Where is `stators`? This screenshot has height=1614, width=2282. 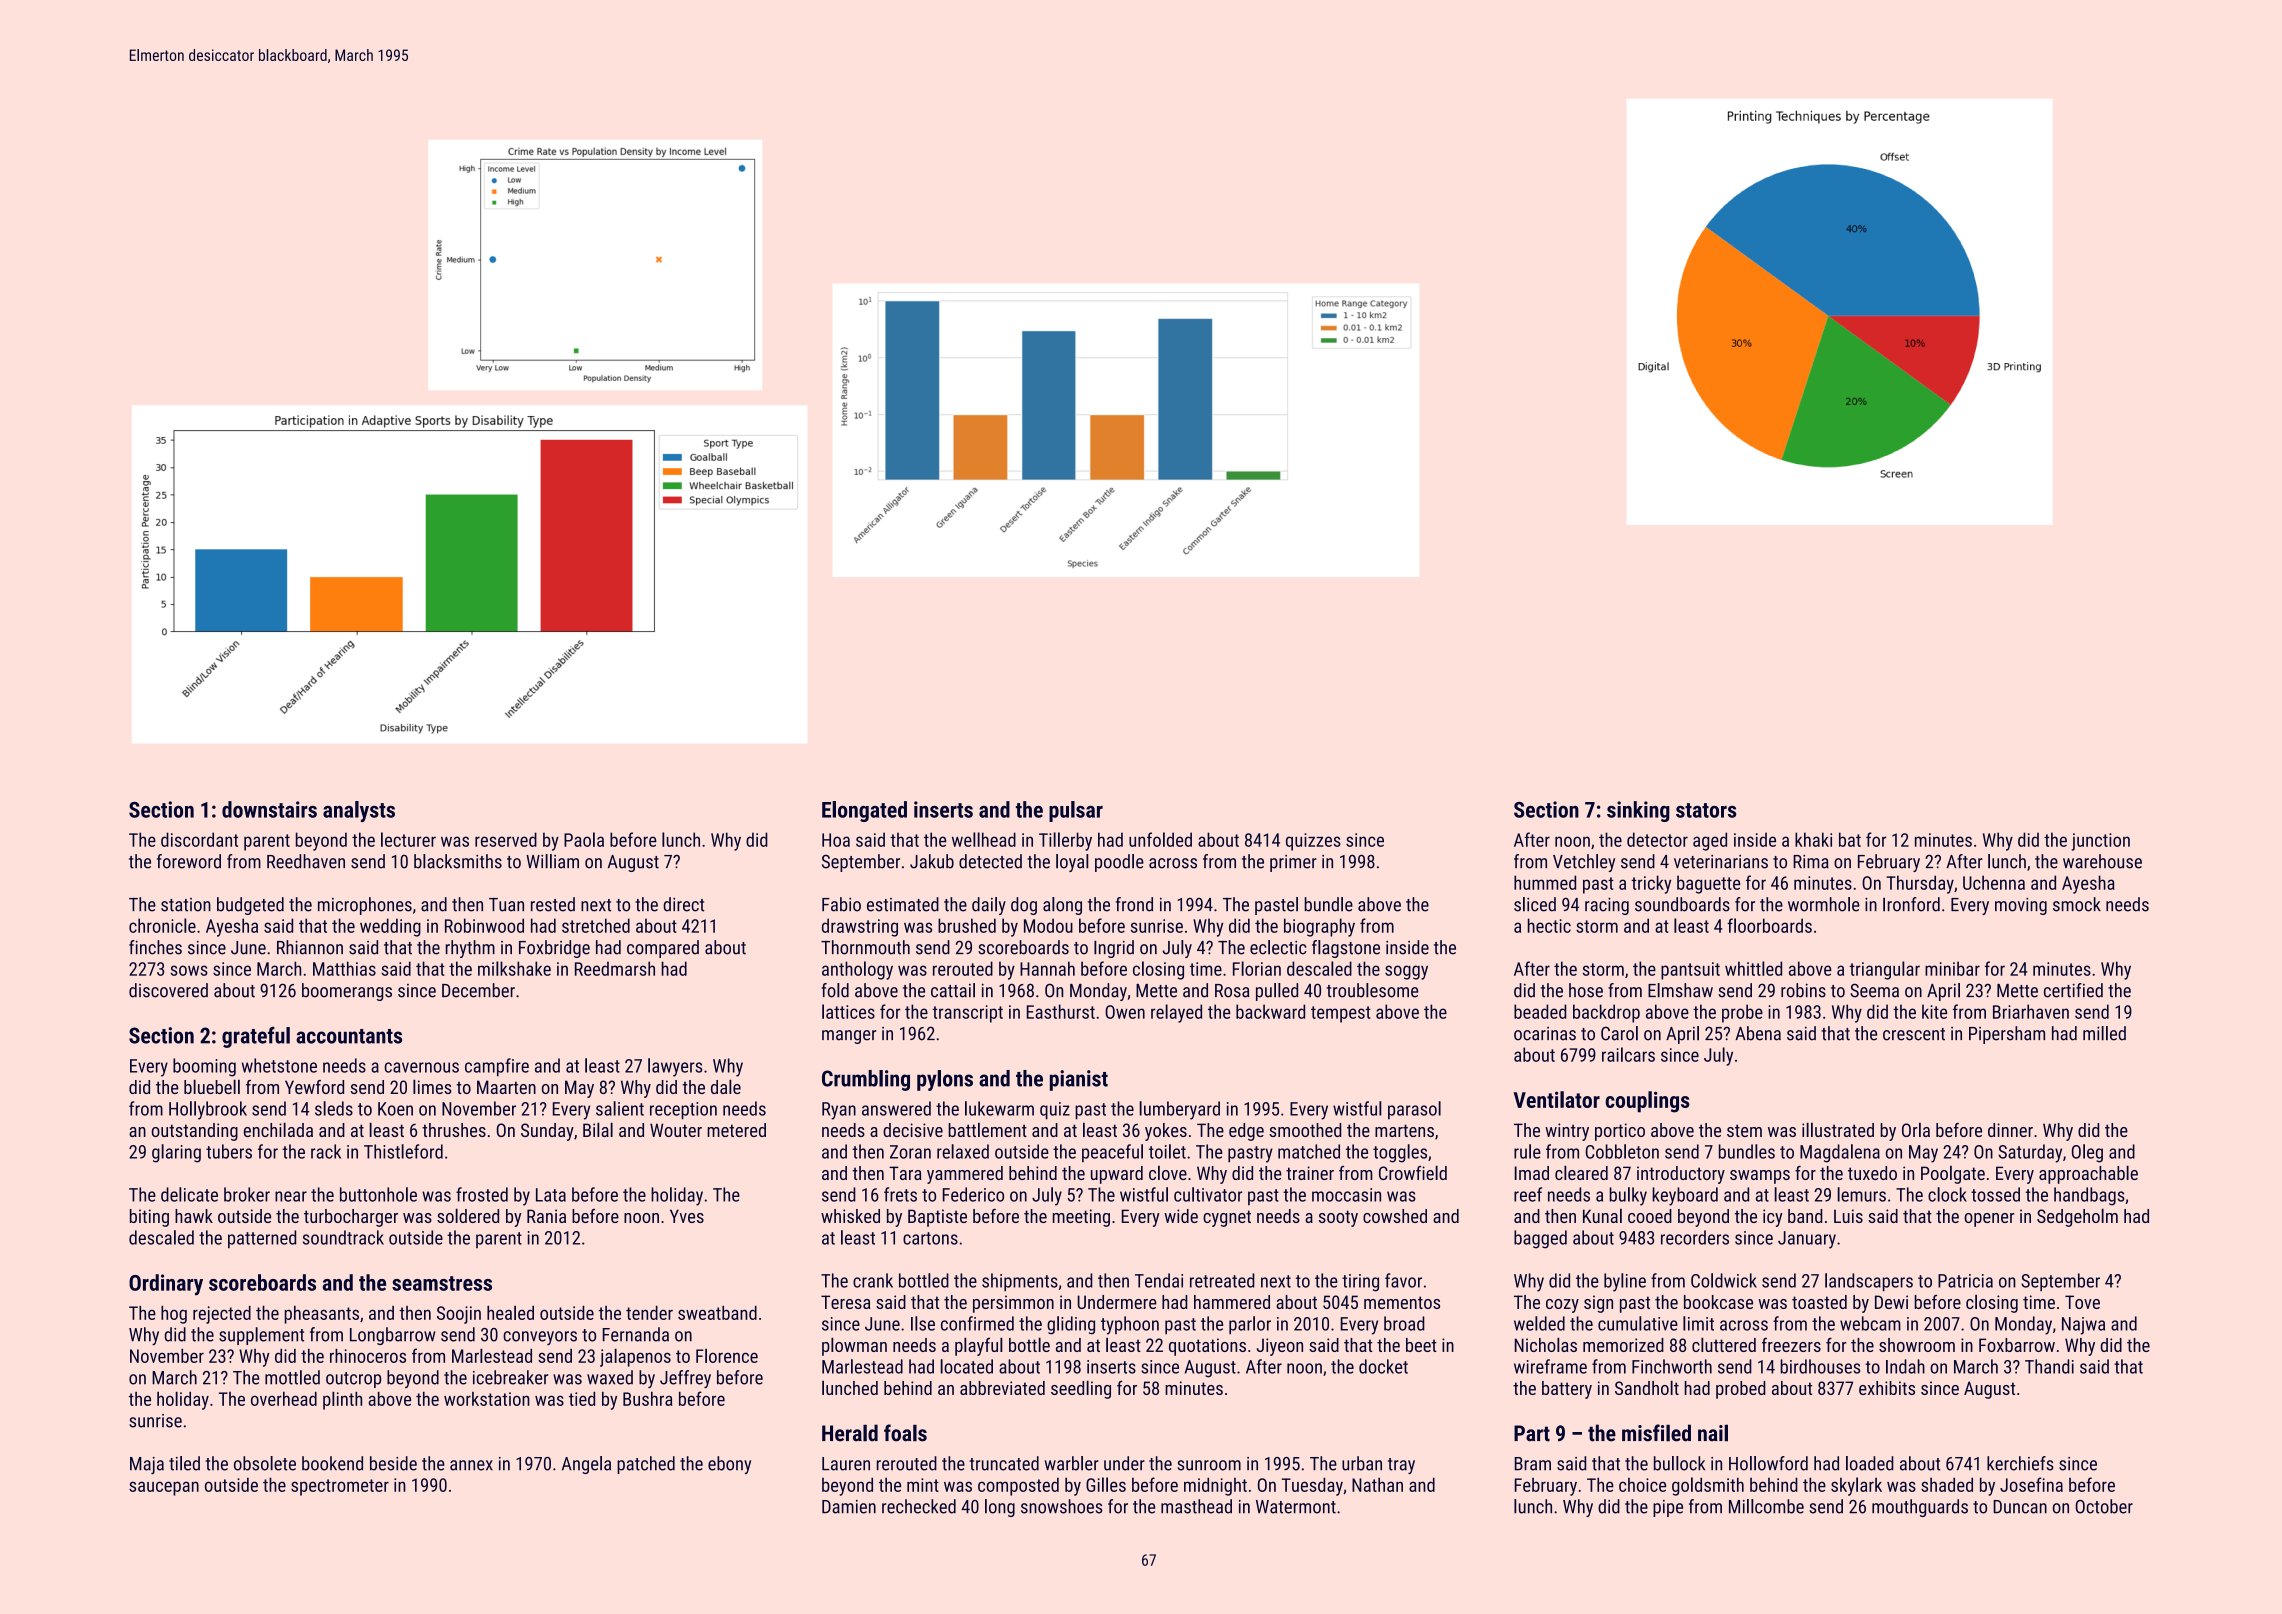
stators is located at coordinates (1706, 810).
